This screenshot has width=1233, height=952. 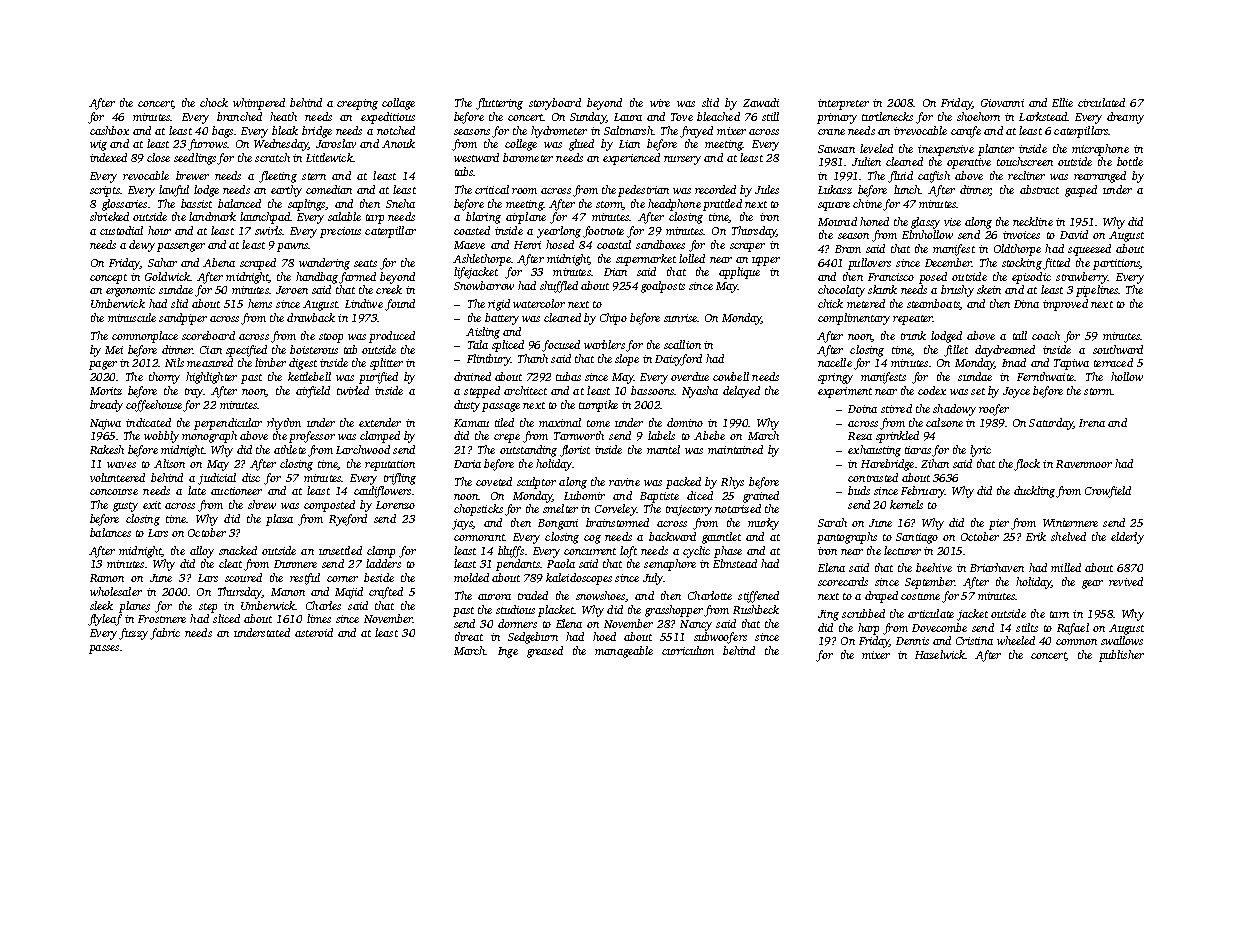 What do you see at coordinates (483, 218) in the screenshot?
I see `blaring` at bounding box center [483, 218].
